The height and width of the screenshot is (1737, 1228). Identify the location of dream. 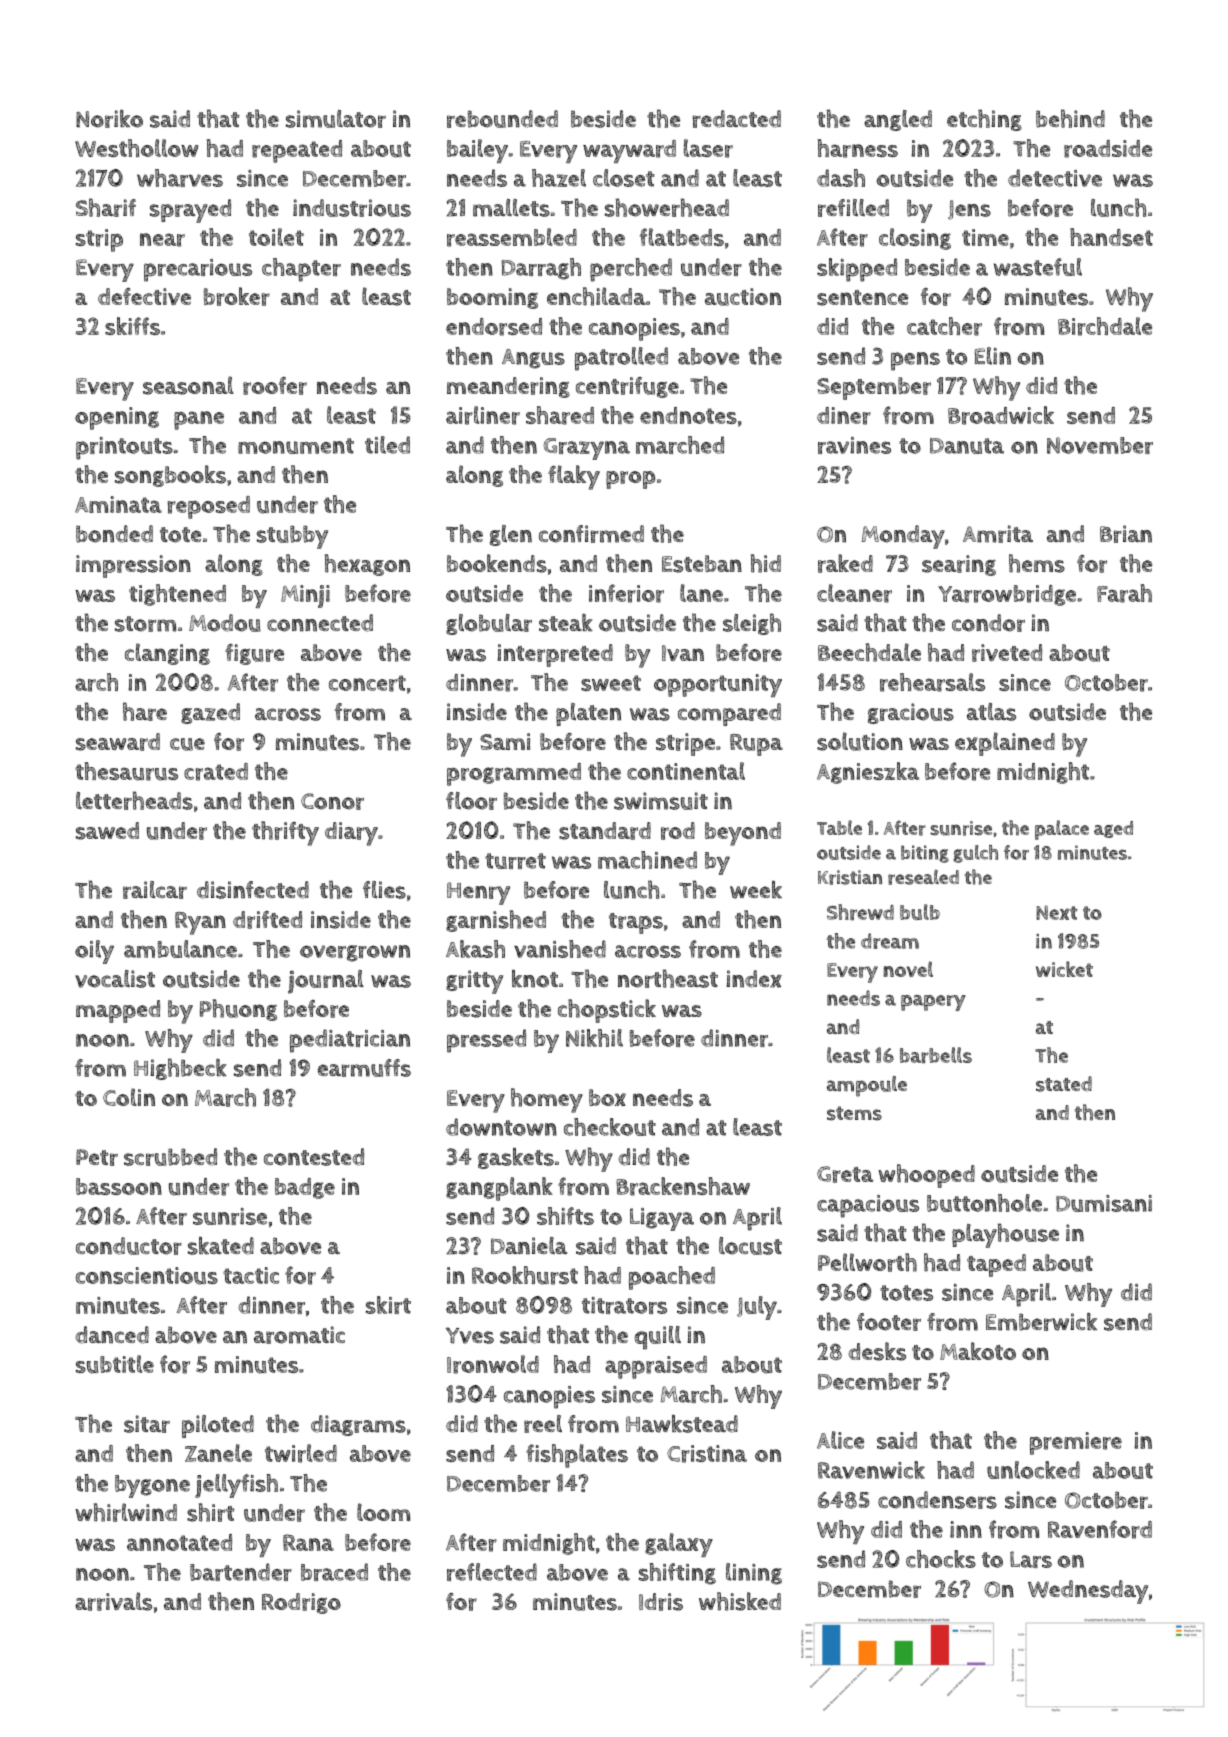
(890, 941).
